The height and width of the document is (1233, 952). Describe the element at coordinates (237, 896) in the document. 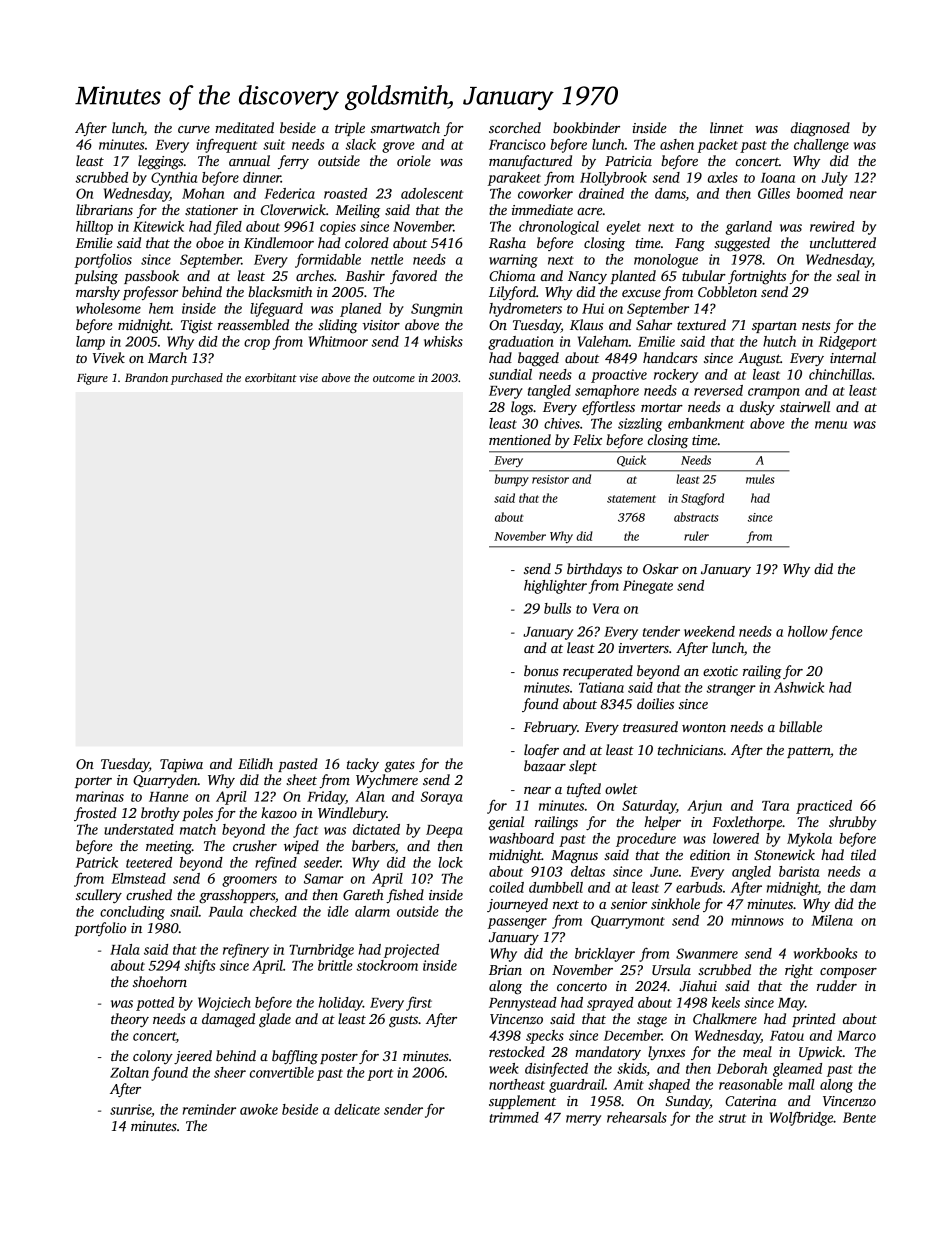

I see `grasshoppers` at that location.
